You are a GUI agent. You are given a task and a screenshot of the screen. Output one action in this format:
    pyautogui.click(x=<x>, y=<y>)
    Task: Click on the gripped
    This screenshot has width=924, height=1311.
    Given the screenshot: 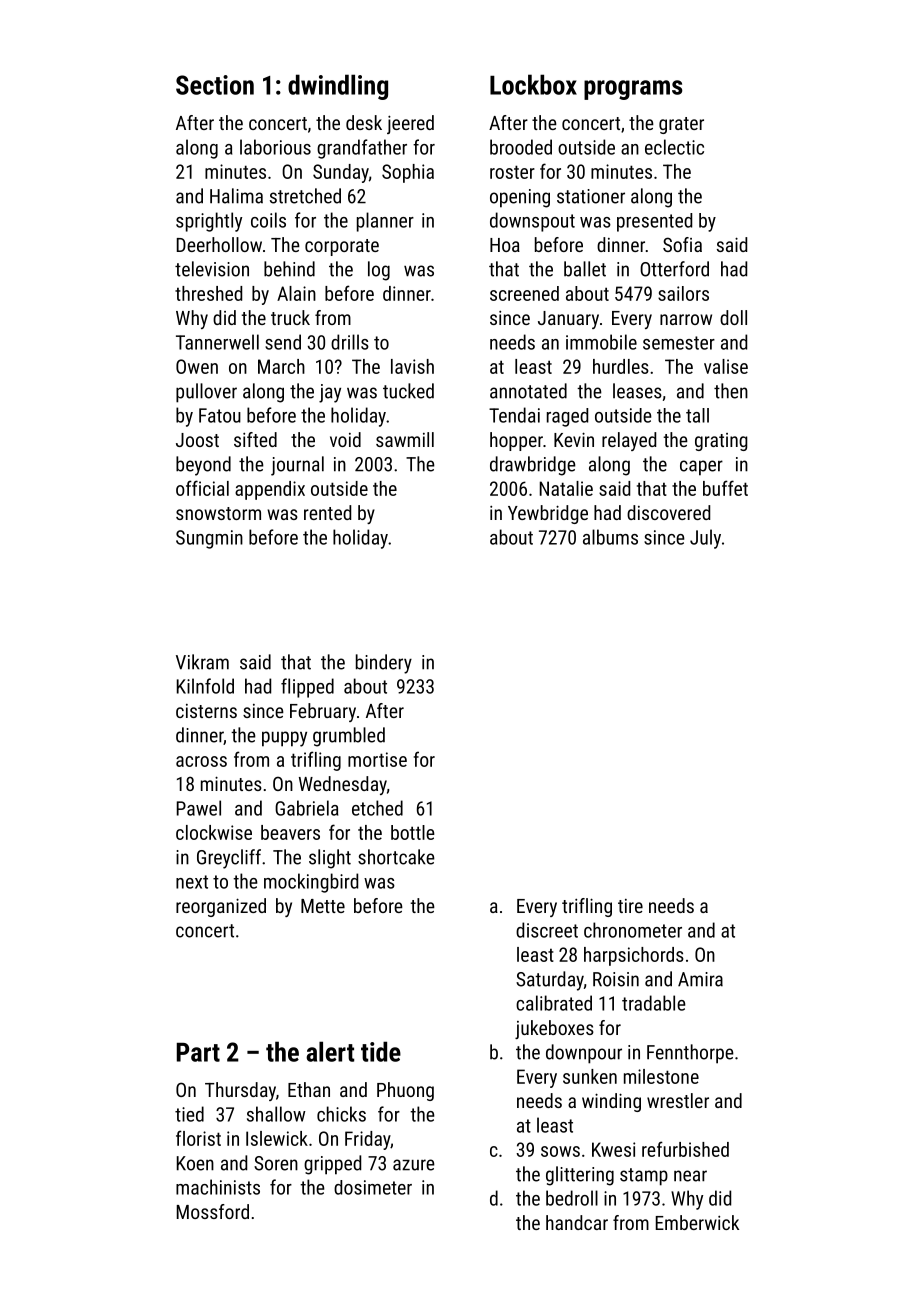 What is the action you would take?
    pyautogui.click(x=332, y=1165)
